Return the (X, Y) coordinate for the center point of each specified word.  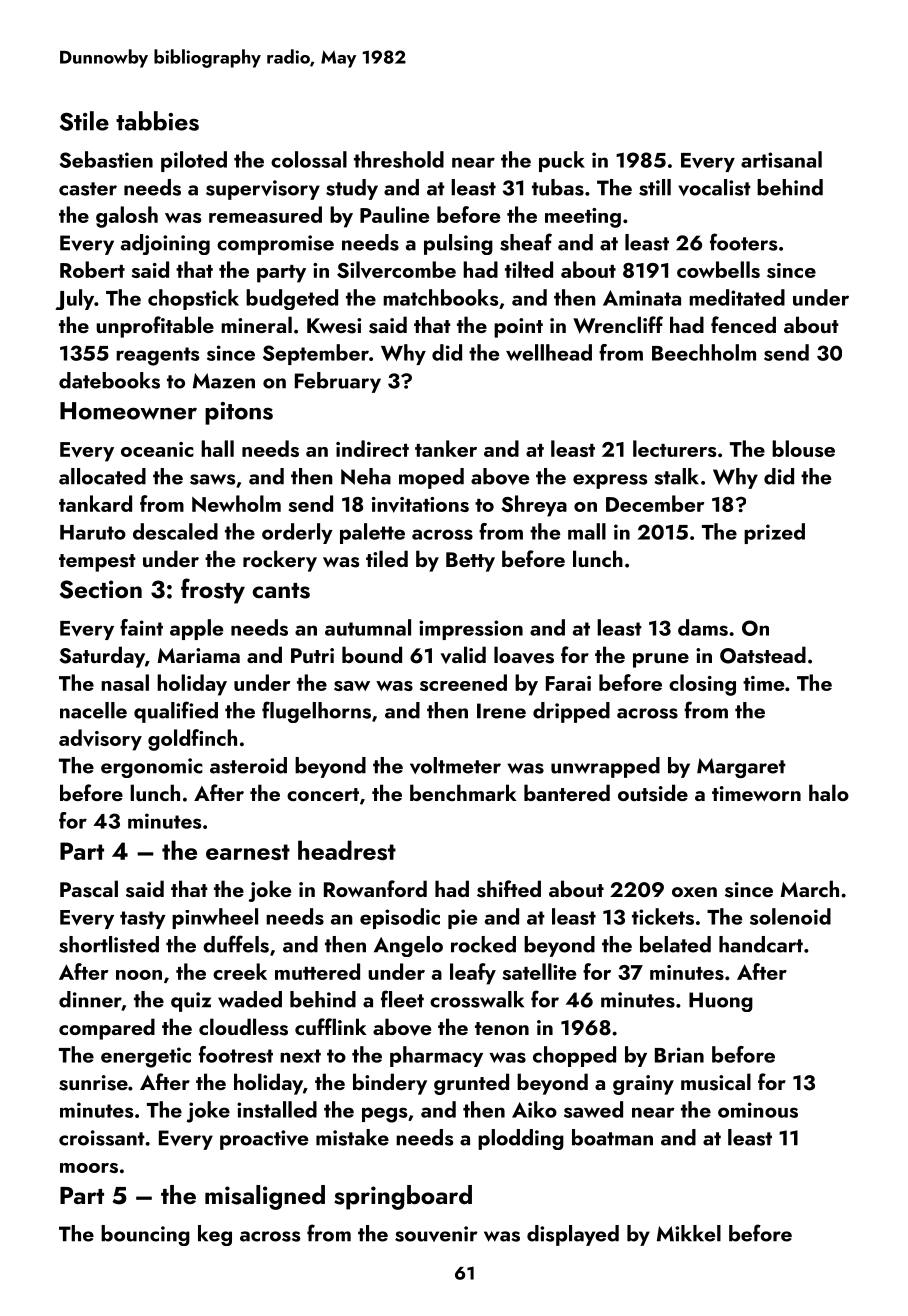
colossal (309, 159)
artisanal (781, 159)
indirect (372, 448)
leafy (473, 974)
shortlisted (109, 944)
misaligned (265, 1197)
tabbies (157, 121)
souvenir (436, 1234)
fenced (743, 324)
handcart (761, 944)
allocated (102, 476)
